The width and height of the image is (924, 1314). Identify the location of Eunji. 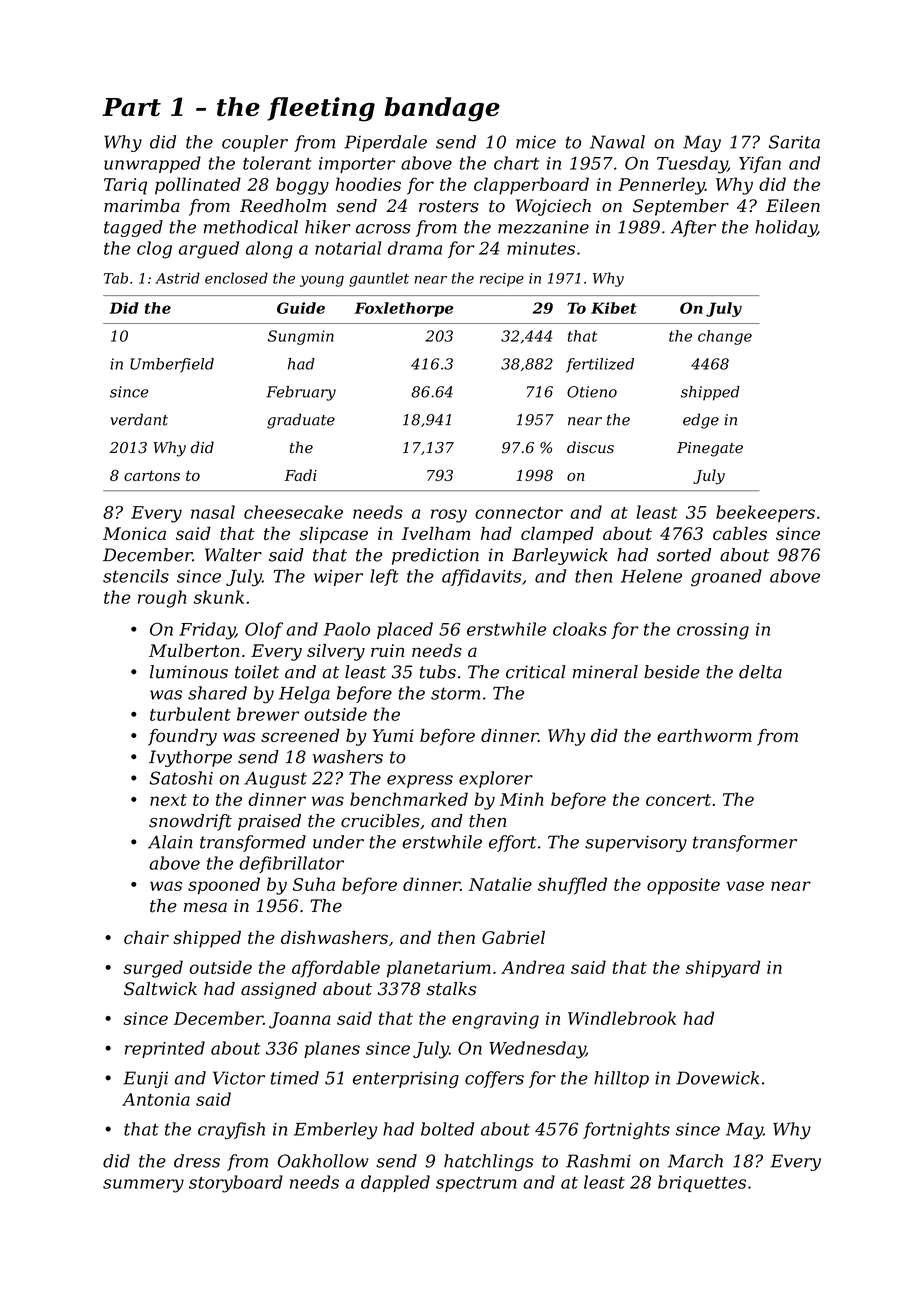
(145, 1079).
